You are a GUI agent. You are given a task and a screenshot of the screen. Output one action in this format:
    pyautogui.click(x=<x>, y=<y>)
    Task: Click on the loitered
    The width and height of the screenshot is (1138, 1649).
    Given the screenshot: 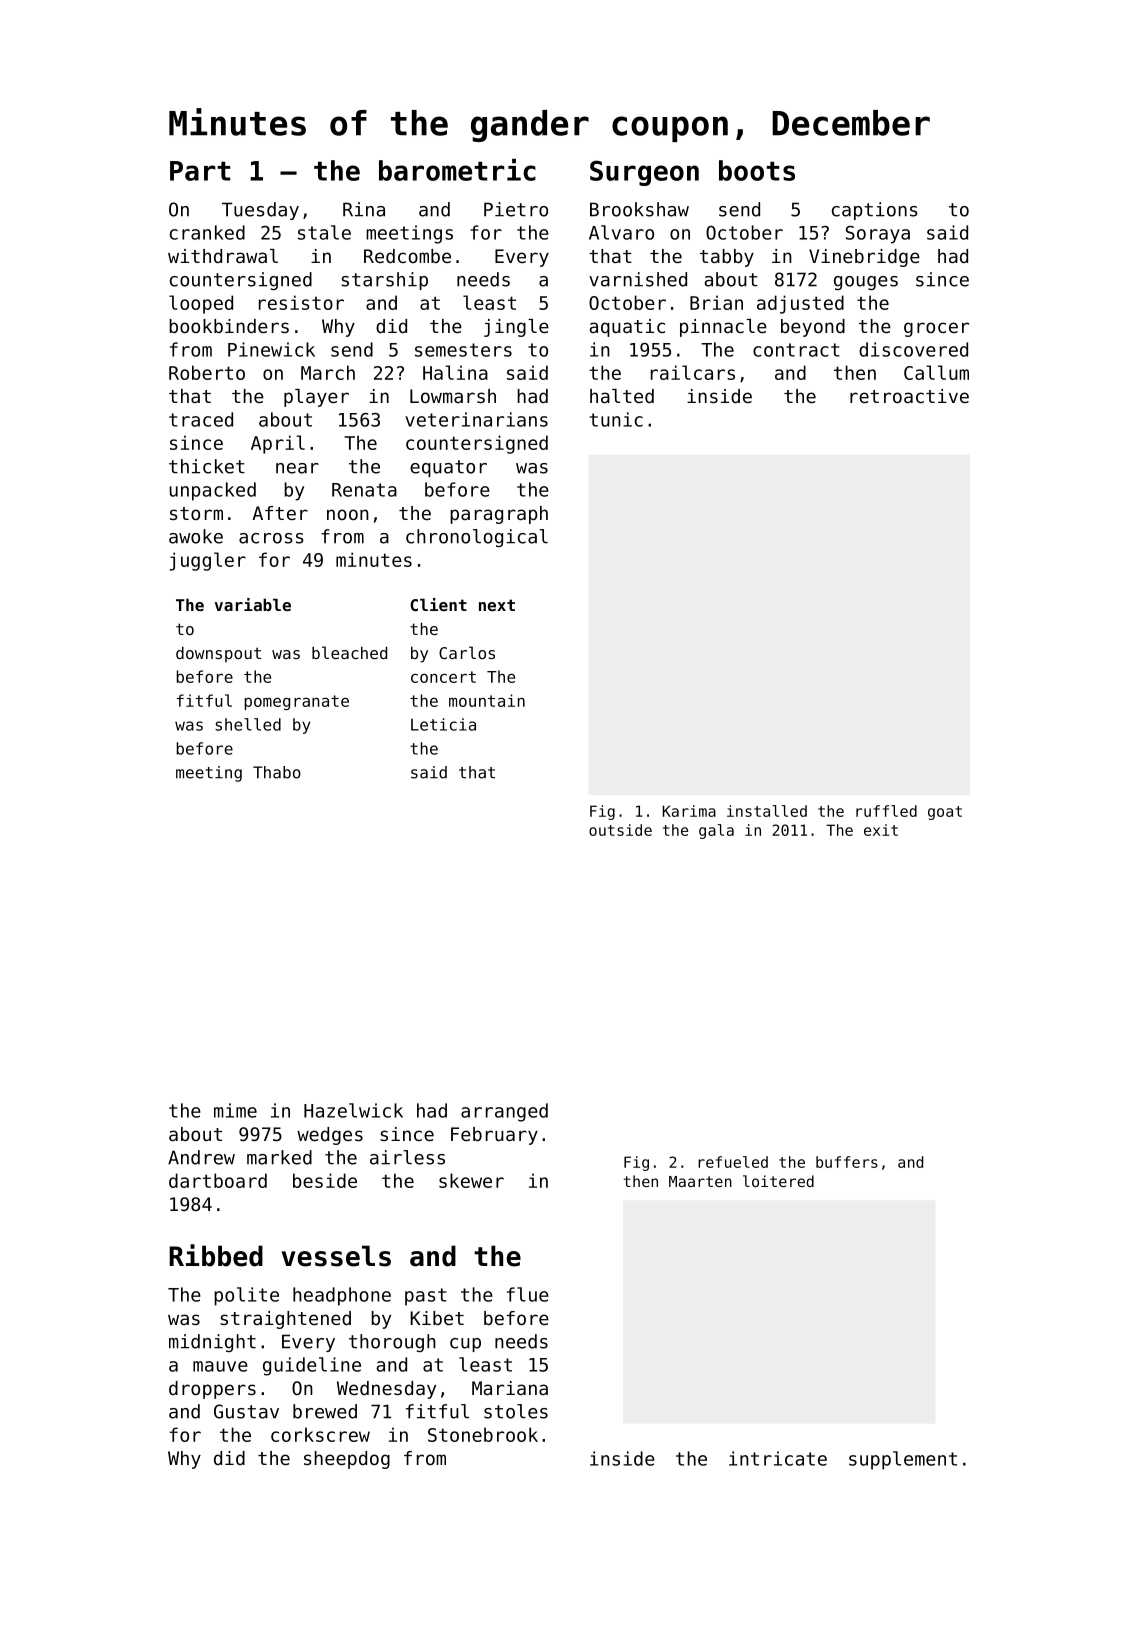 What is the action you would take?
    pyautogui.click(x=778, y=1181)
